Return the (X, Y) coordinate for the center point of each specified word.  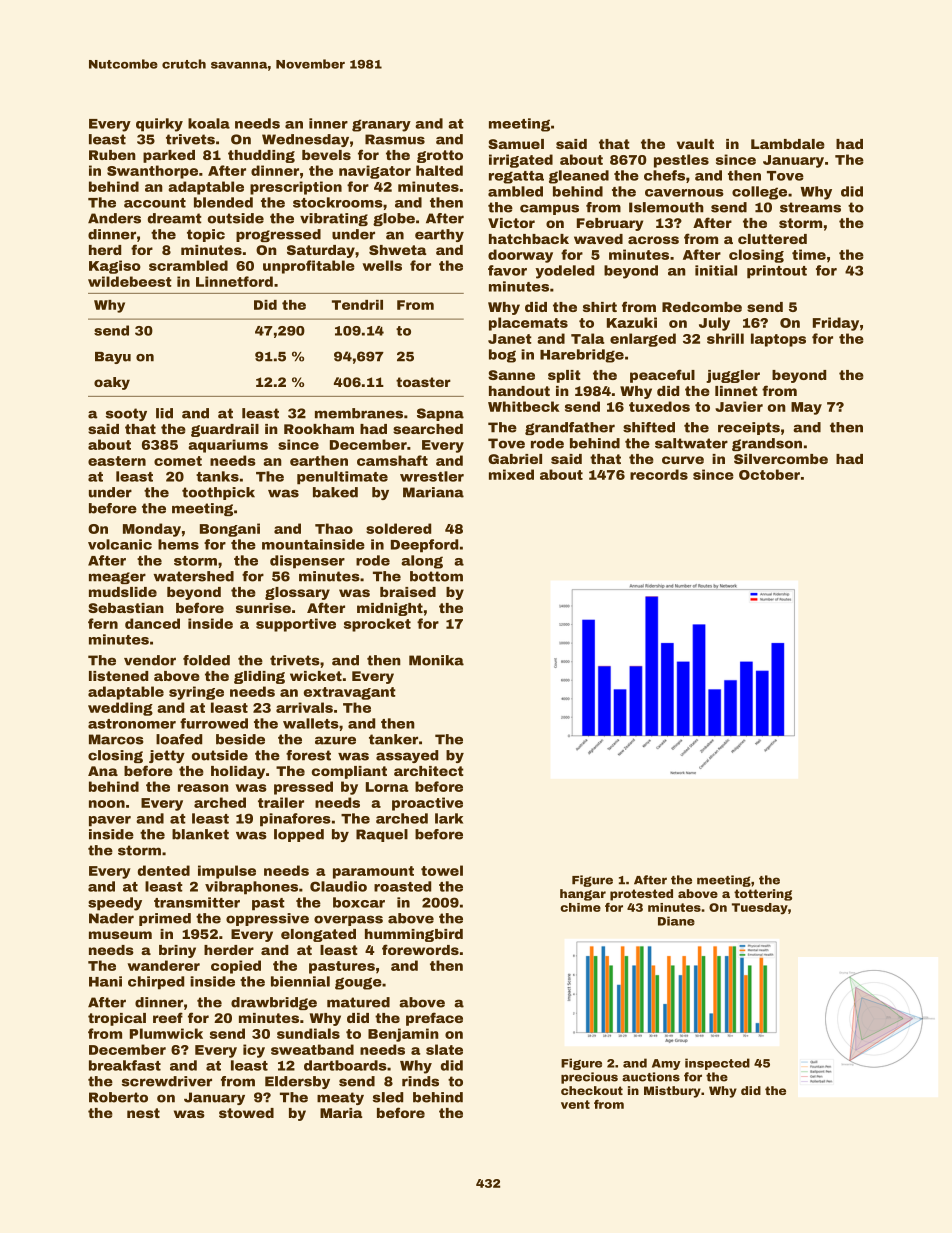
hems (178, 544)
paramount (373, 872)
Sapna (440, 414)
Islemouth (666, 207)
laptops (778, 340)
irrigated (521, 161)
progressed (278, 235)
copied (236, 967)
